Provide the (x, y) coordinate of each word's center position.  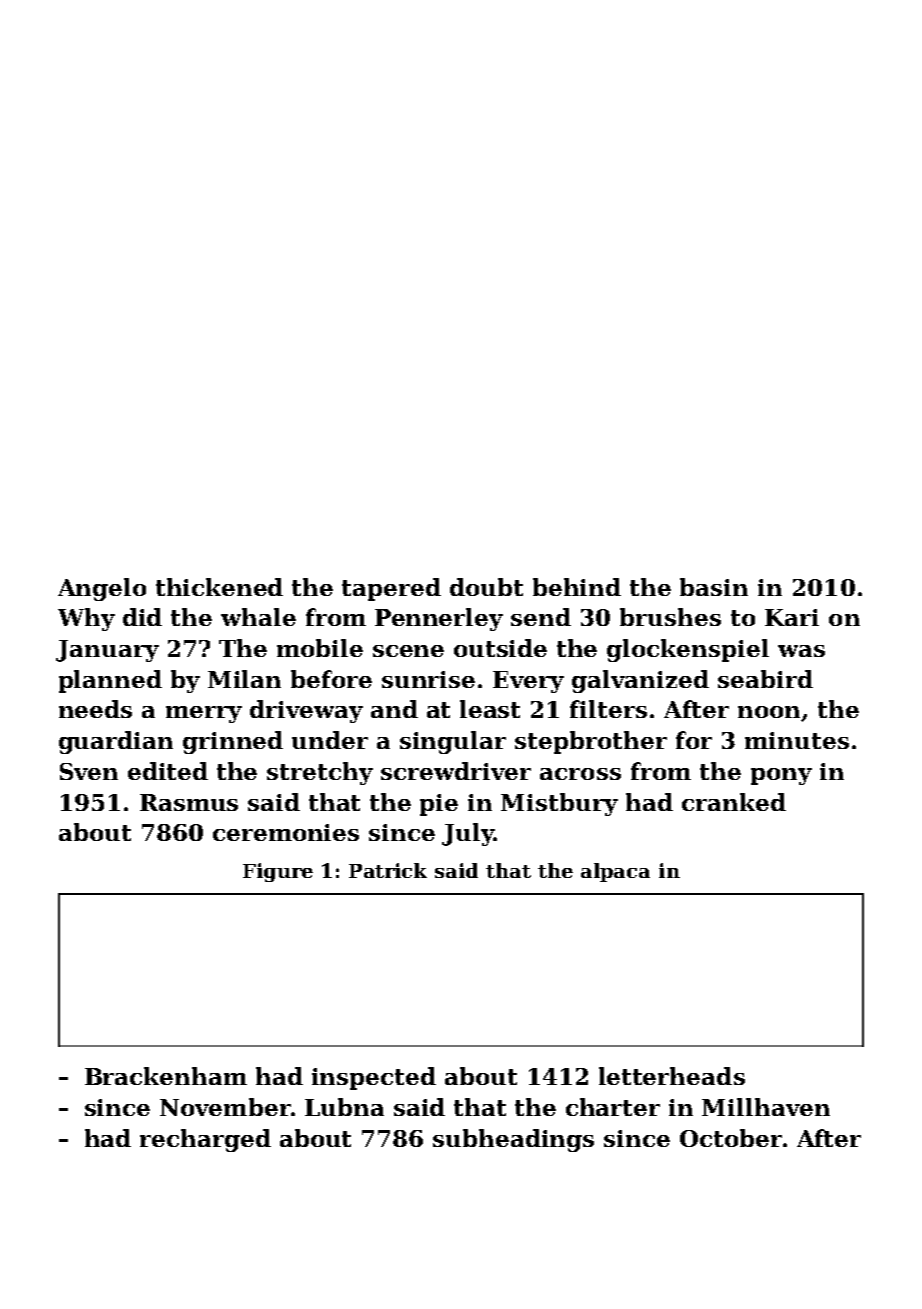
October (731, 1138)
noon (769, 712)
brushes (670, 617)
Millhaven (766, 1107)
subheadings (513, 1140)
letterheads (672, 1076)
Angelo (102, 589)
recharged (205, 1140)
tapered (391, 589)
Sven (89, 771)
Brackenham (166, 1076)
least (490, 709)
